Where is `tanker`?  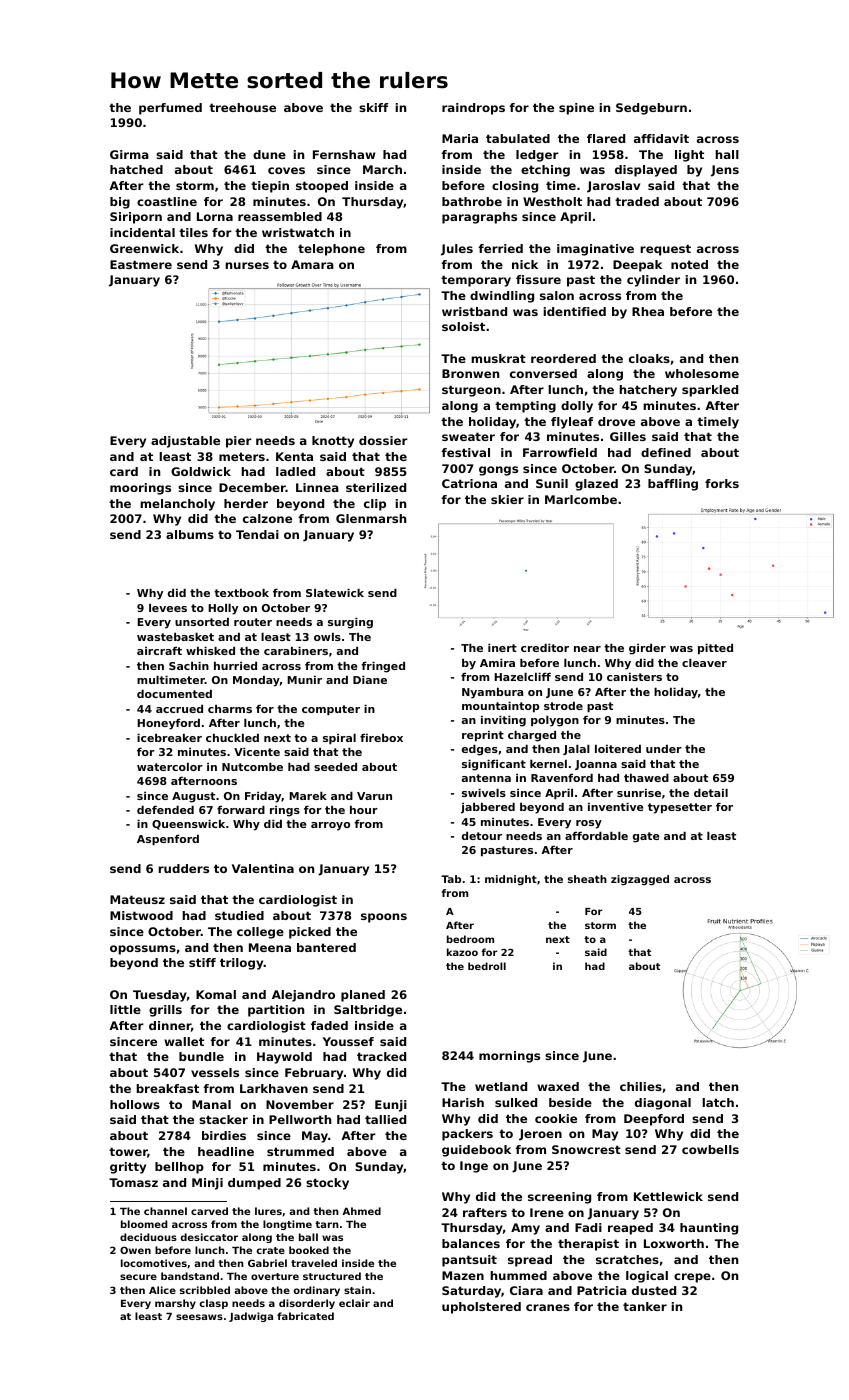 tanker is located at coordinates (645, 1306).
